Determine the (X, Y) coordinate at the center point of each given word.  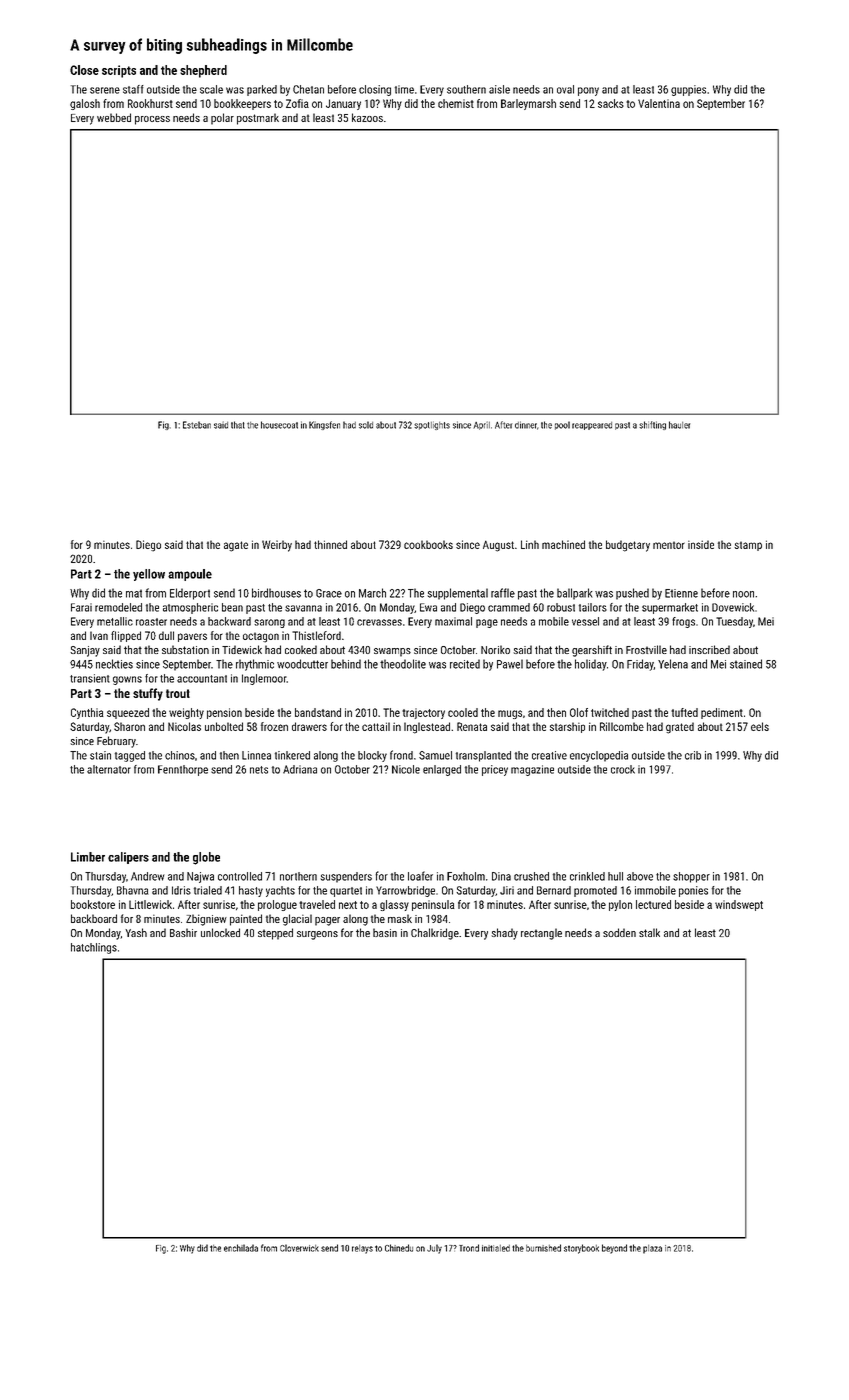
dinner (526, 425)
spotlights (432, 425)
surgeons (317, 935)
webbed (114, 117)
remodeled (118, 607)
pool (562, 425)
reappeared (592, 426)
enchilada (241, 1248)
